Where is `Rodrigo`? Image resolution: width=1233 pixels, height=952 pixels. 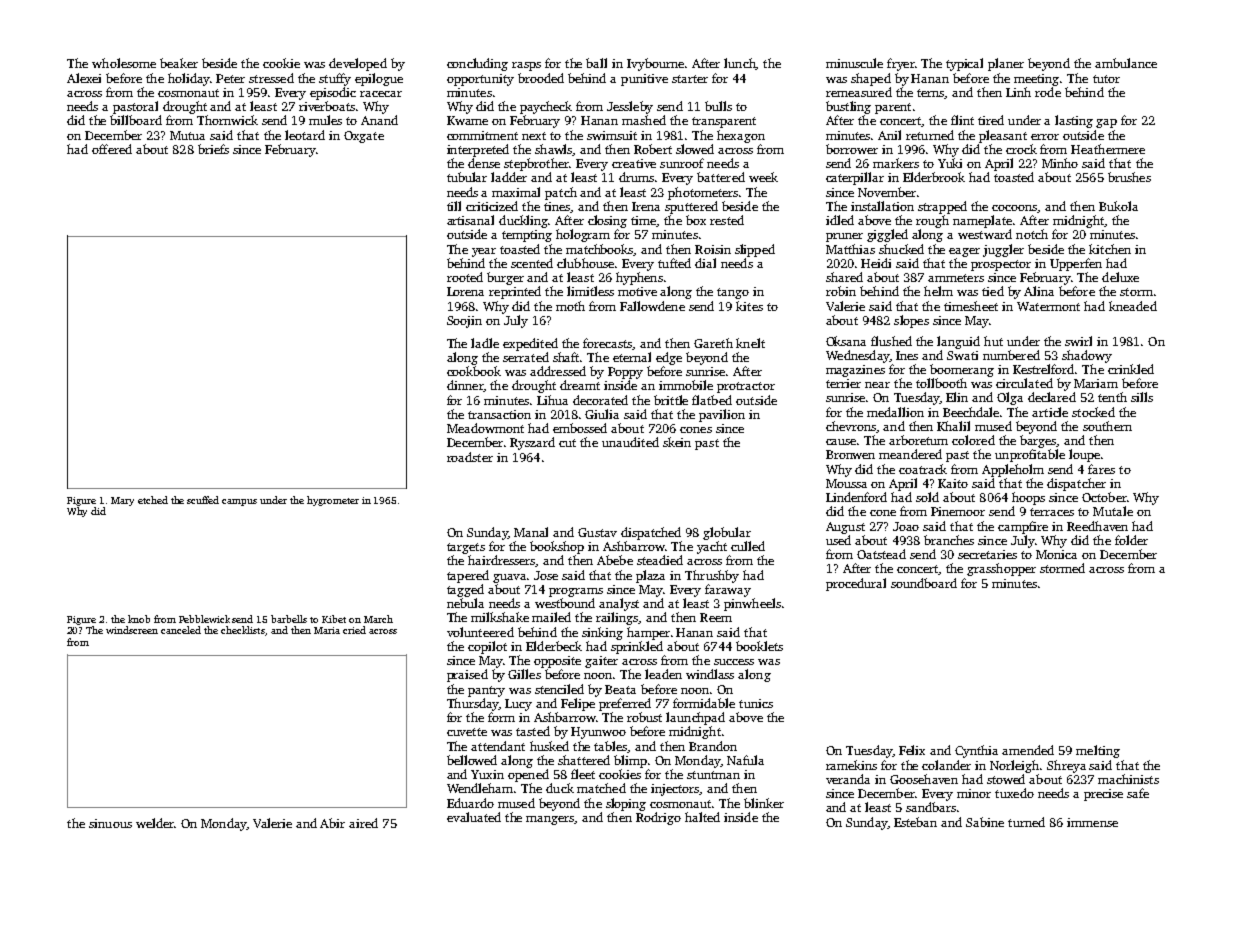
Rodrigo is located at coordinates (658, 818).
